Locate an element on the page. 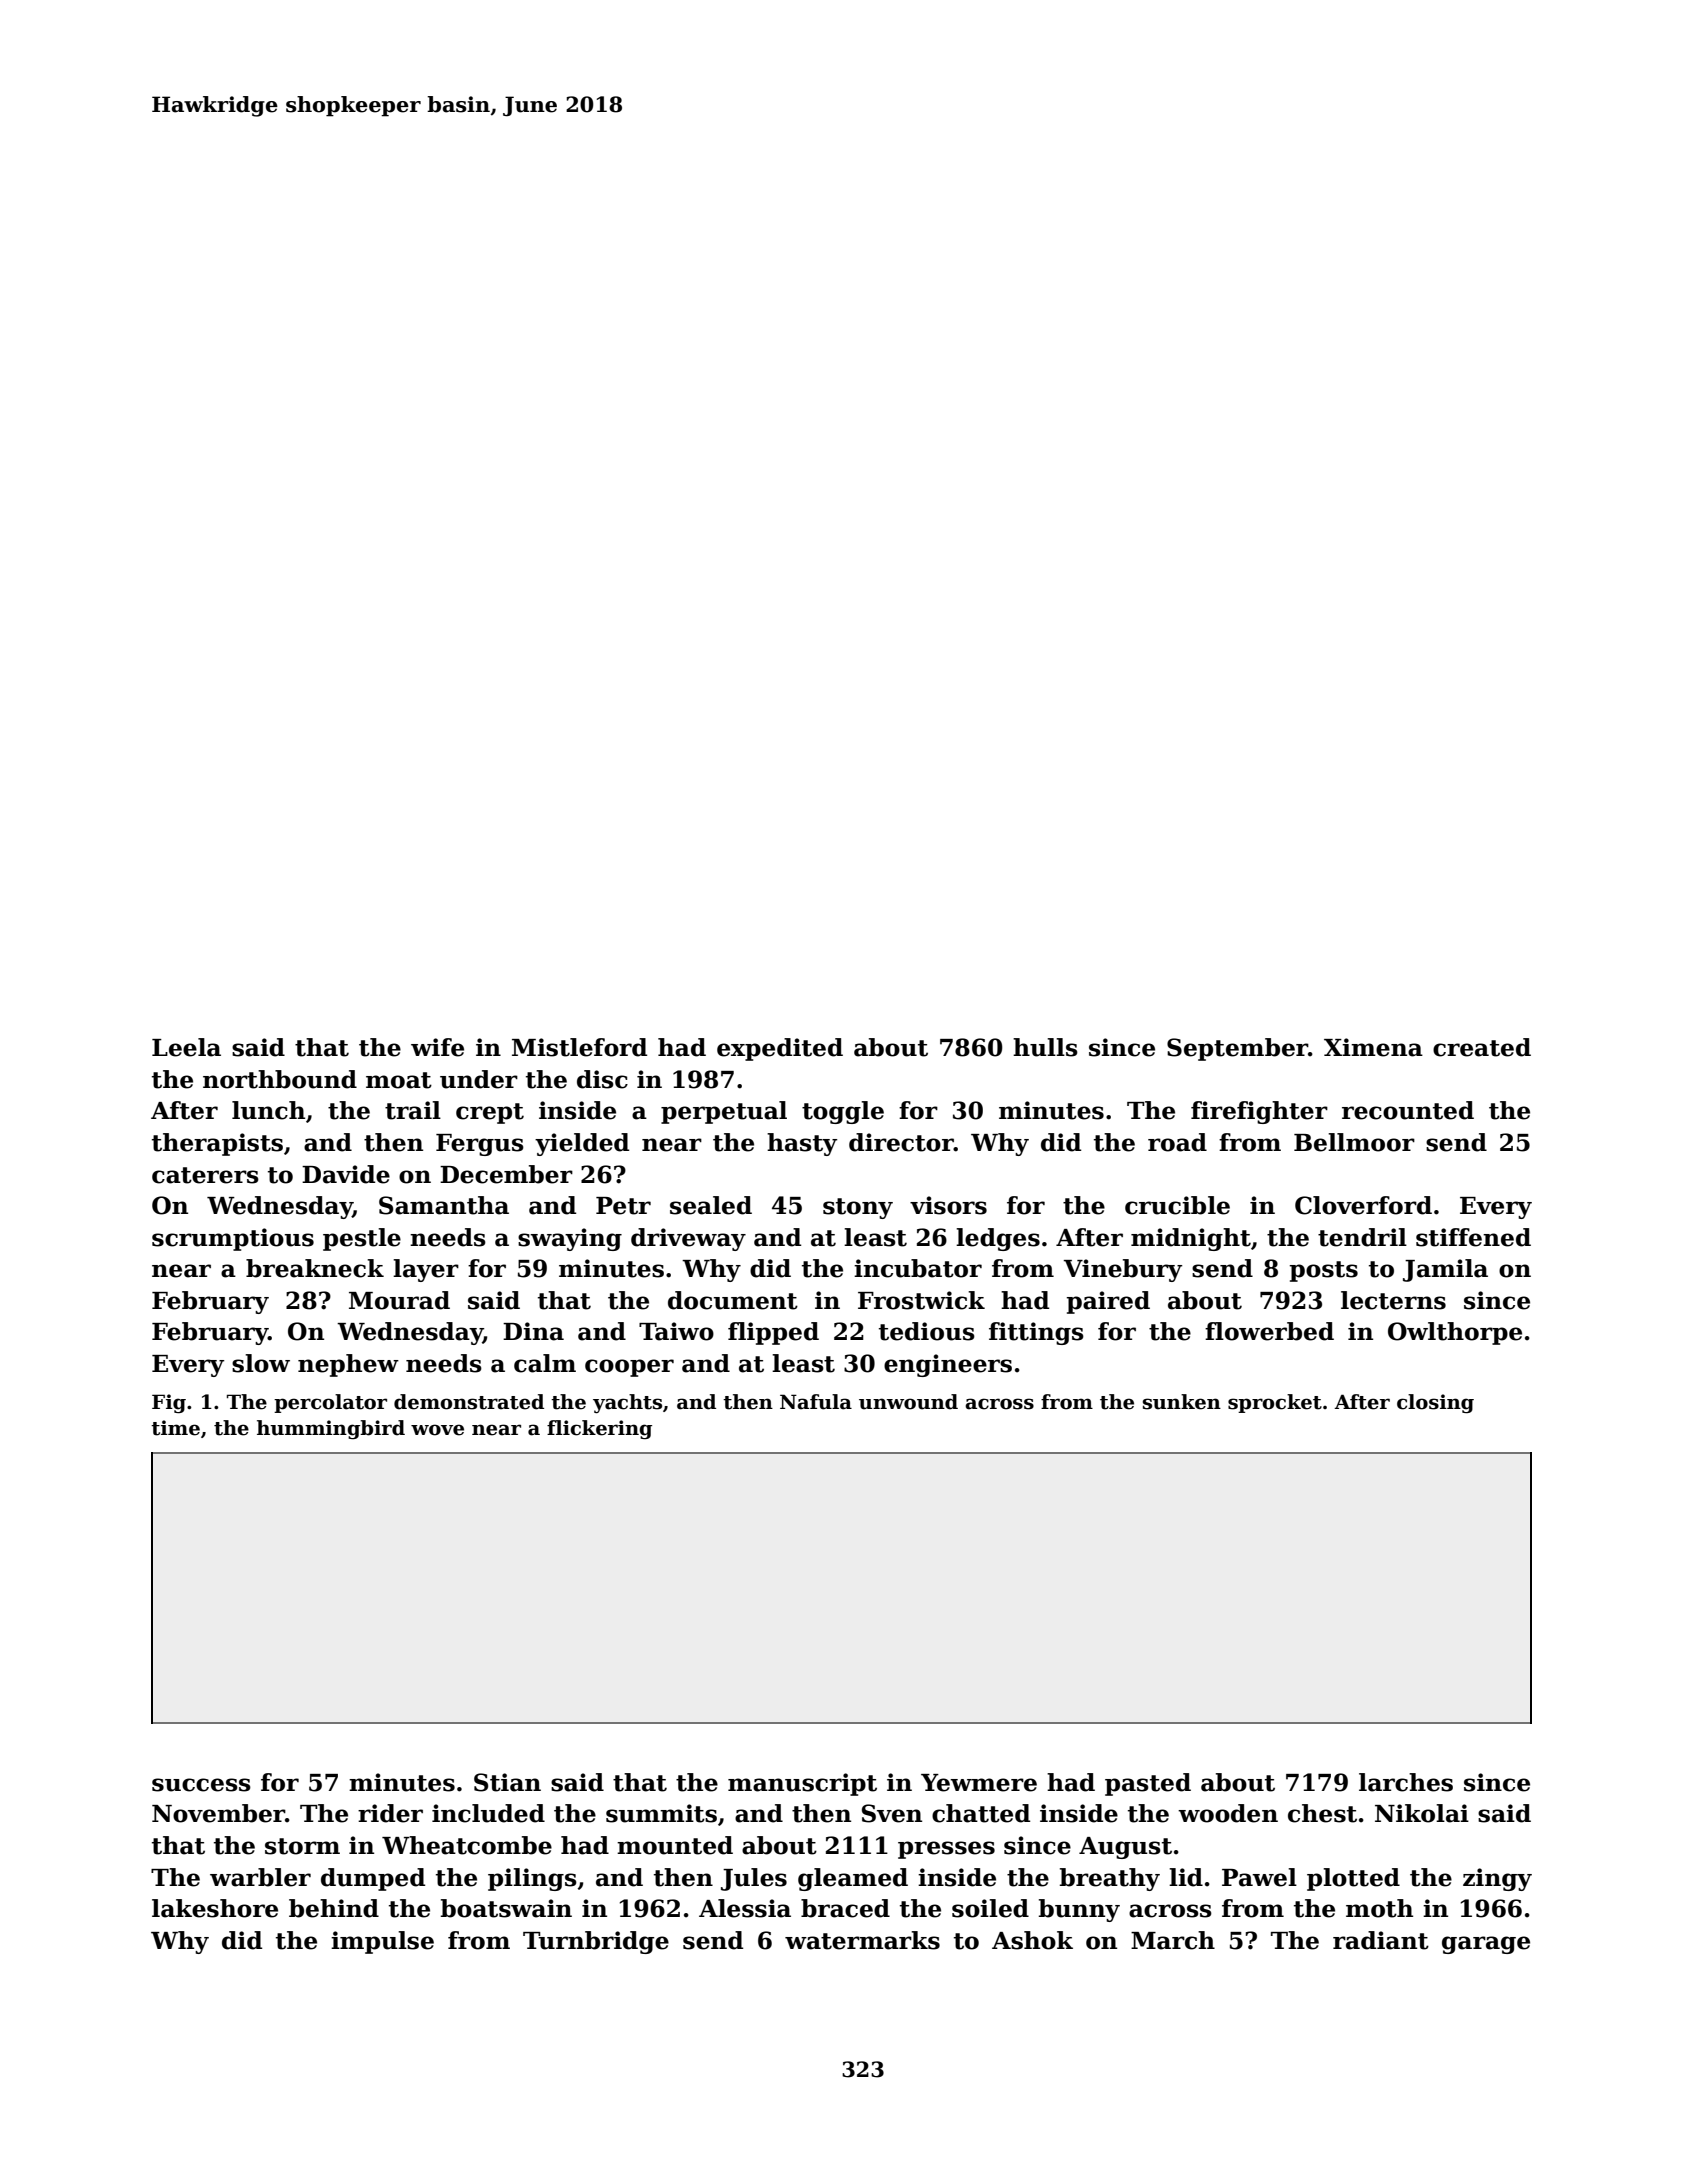  impulse is located at coordinates (382, 1942).
